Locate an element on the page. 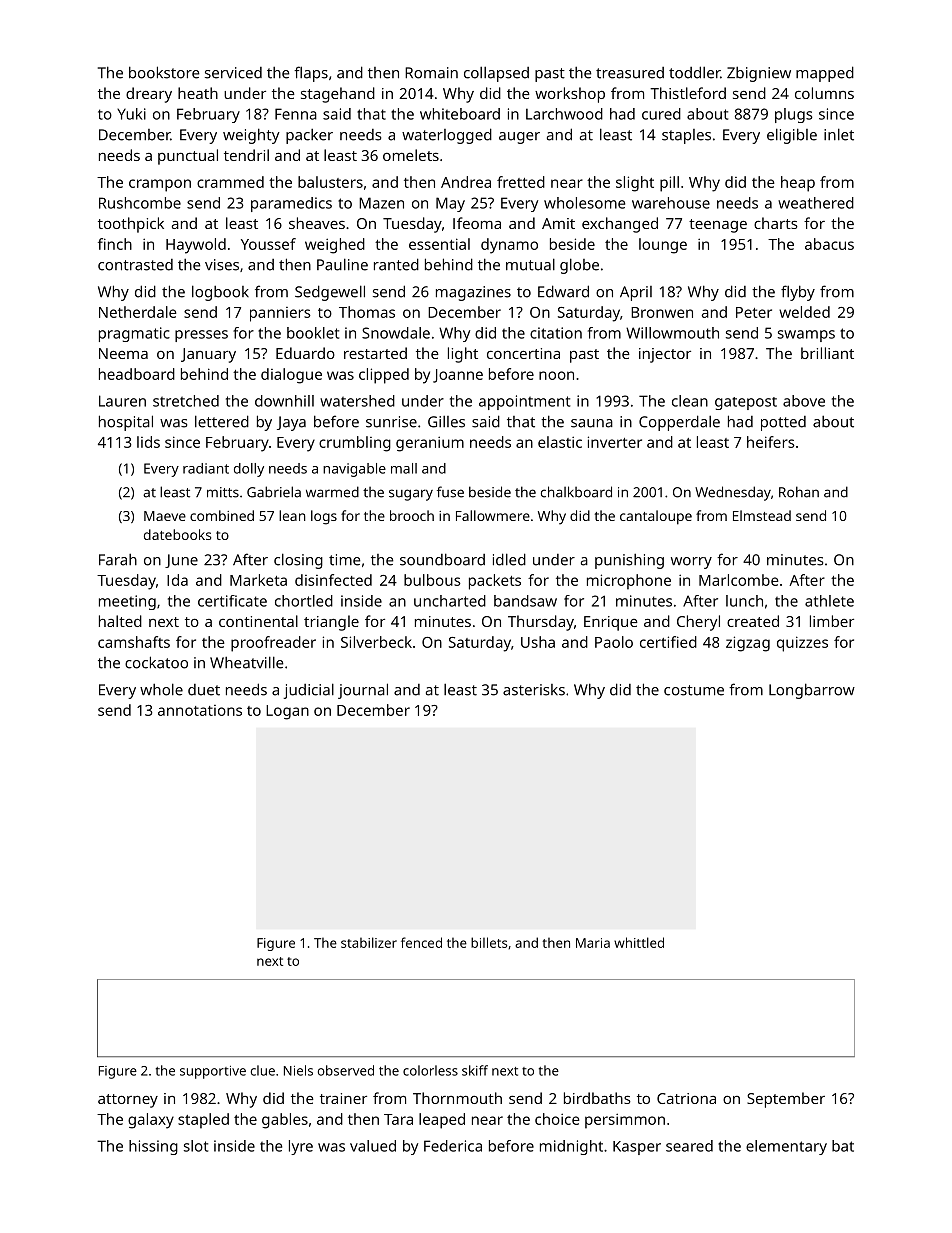  Edward is located at coordinates (563, 291).
